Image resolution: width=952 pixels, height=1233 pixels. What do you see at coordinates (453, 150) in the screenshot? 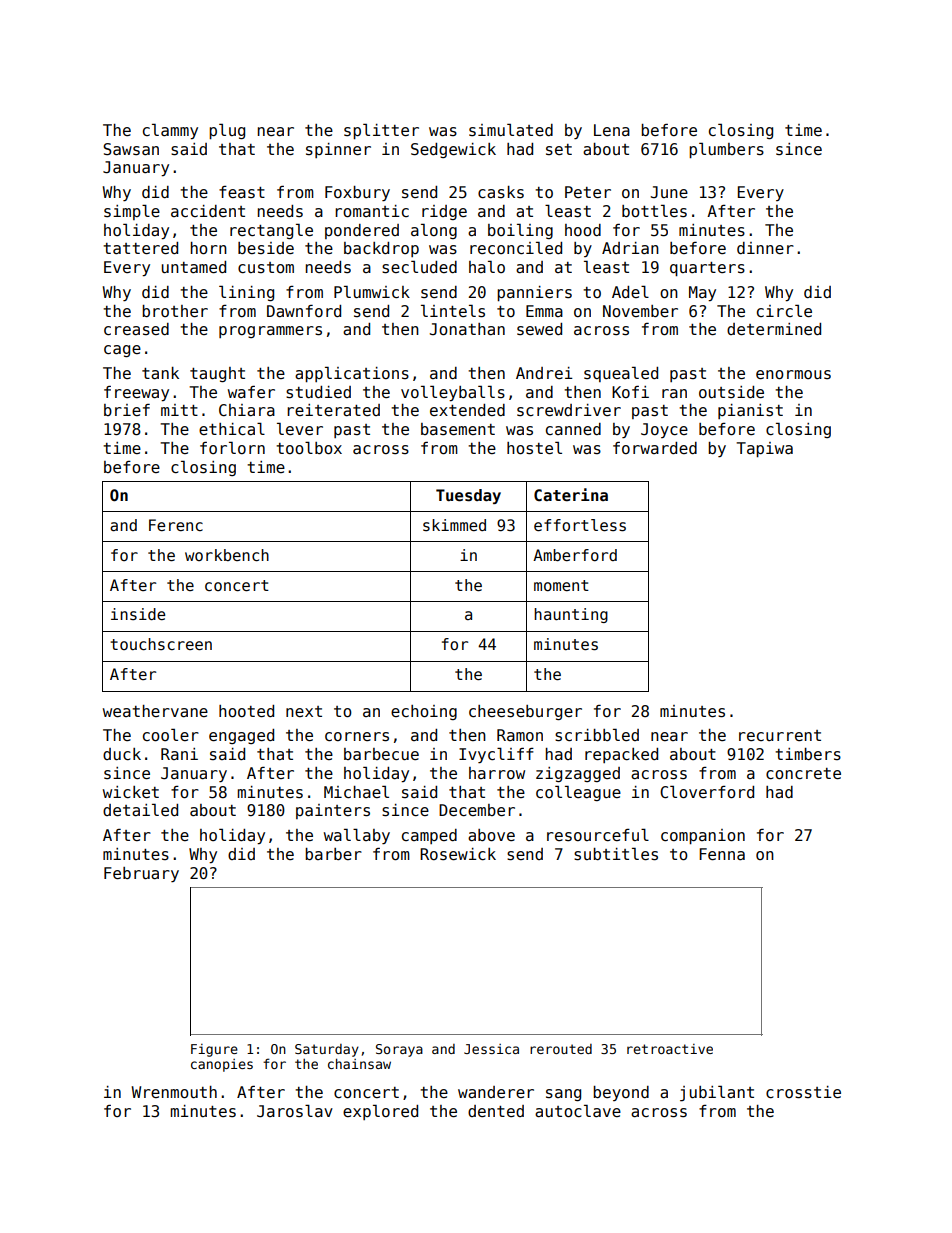
I see `Sedgewick` at bounding box center [453, 150].
